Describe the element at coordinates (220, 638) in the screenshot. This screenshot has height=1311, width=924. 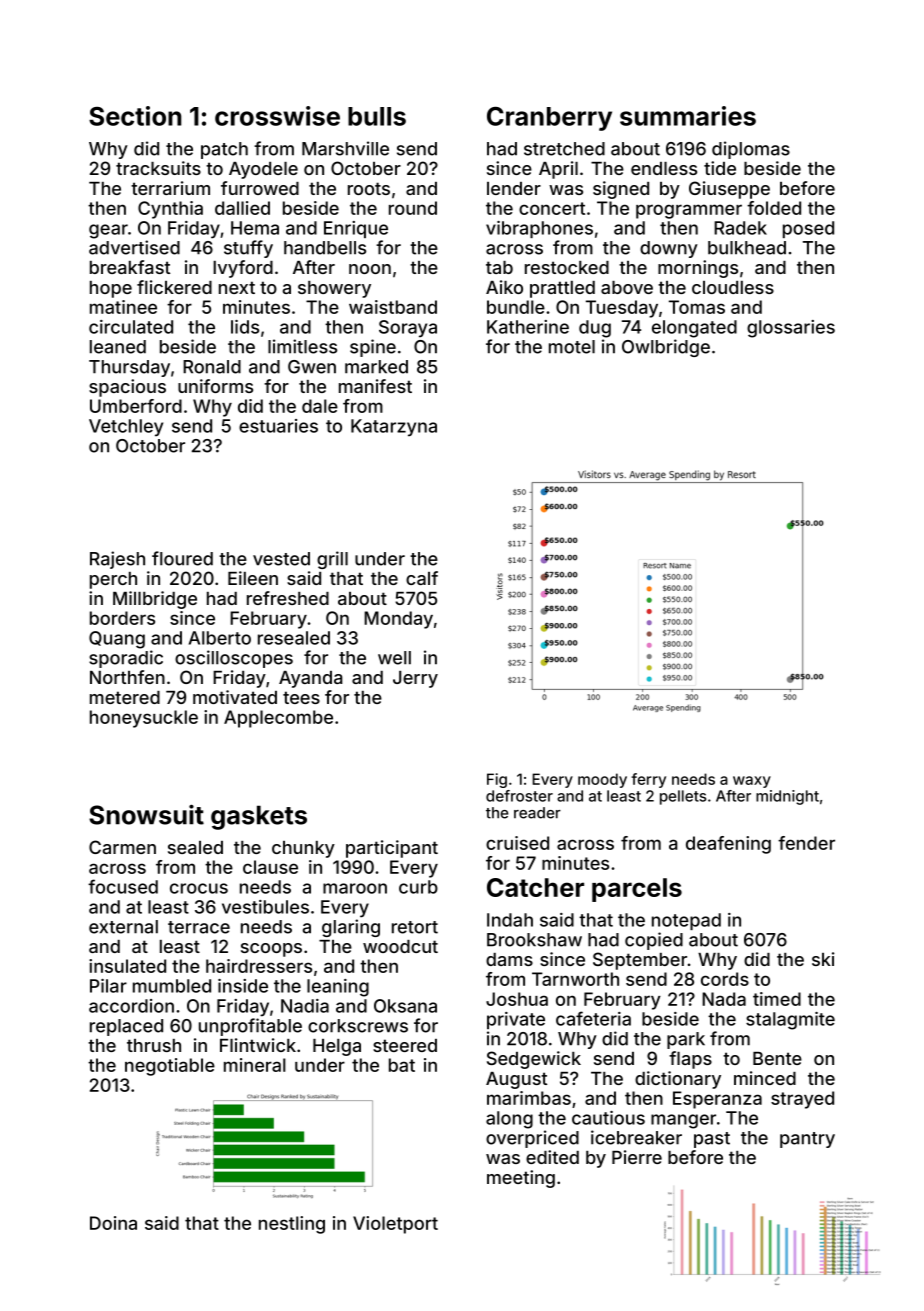
I see `Alberto` at that location.
